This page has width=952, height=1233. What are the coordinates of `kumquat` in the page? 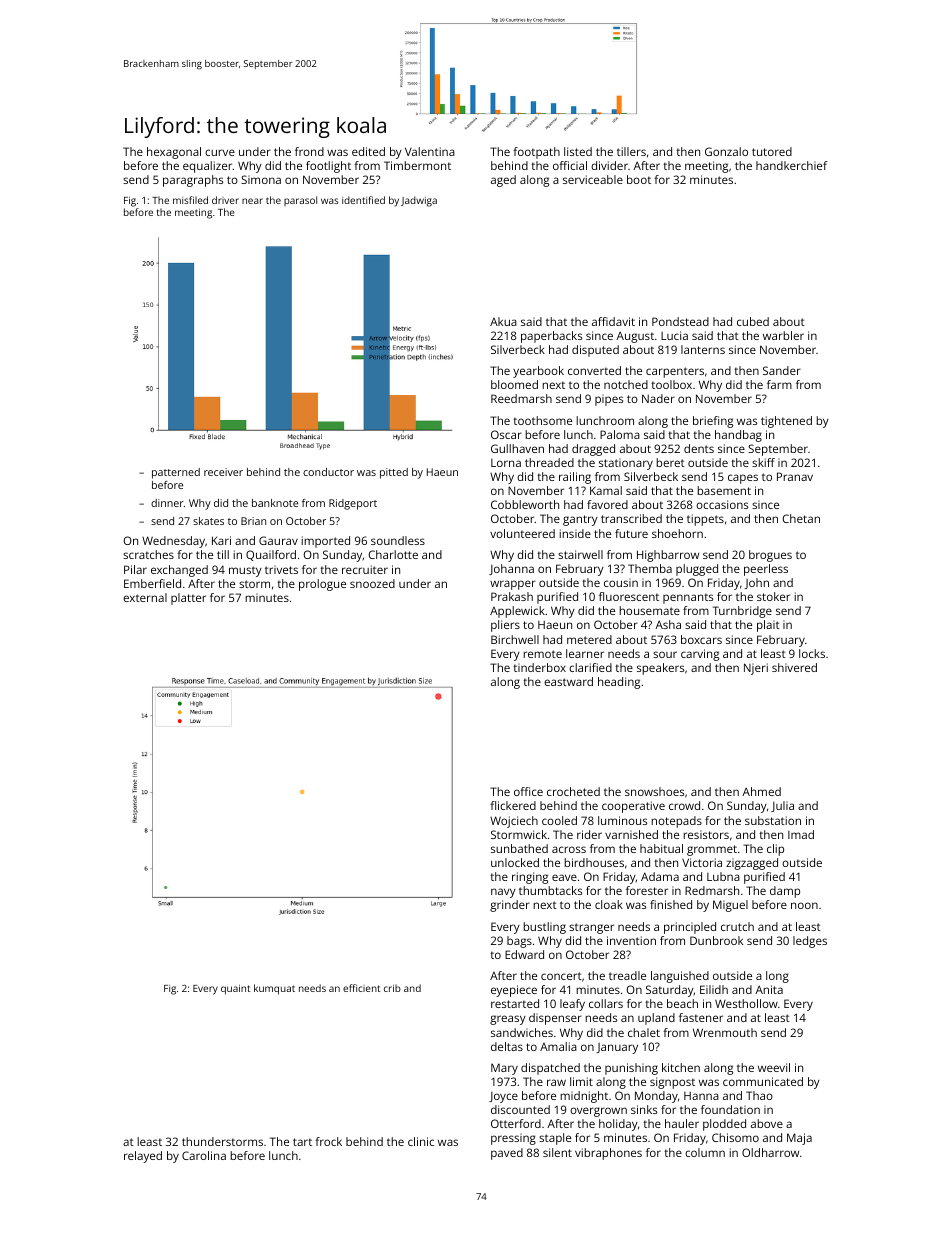 It's located at (274, 989).
